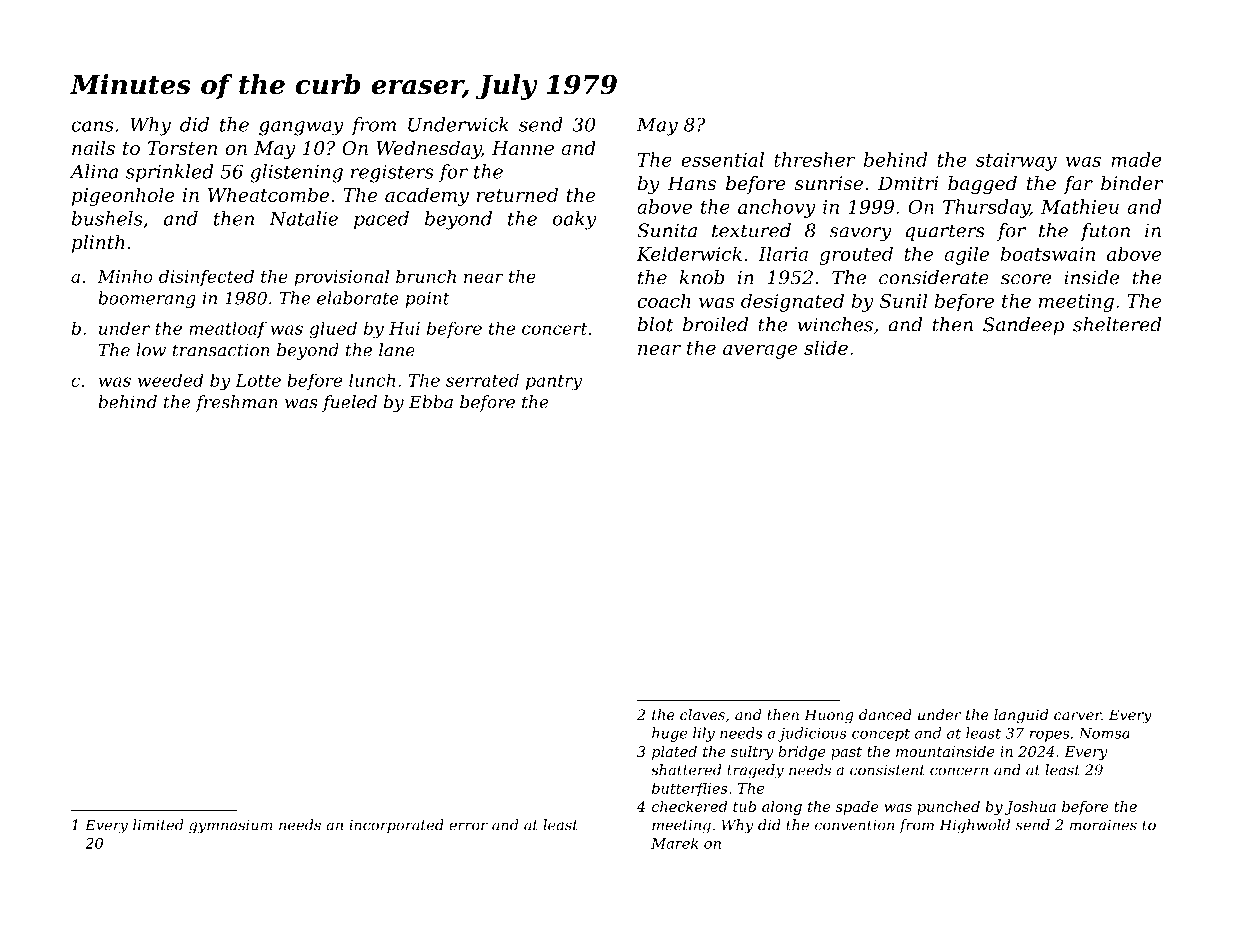 The width and height of the page is (1233, 952). Describe the element at coordinates (689, 253) in the page. I see `Kelderwick` at that location.
